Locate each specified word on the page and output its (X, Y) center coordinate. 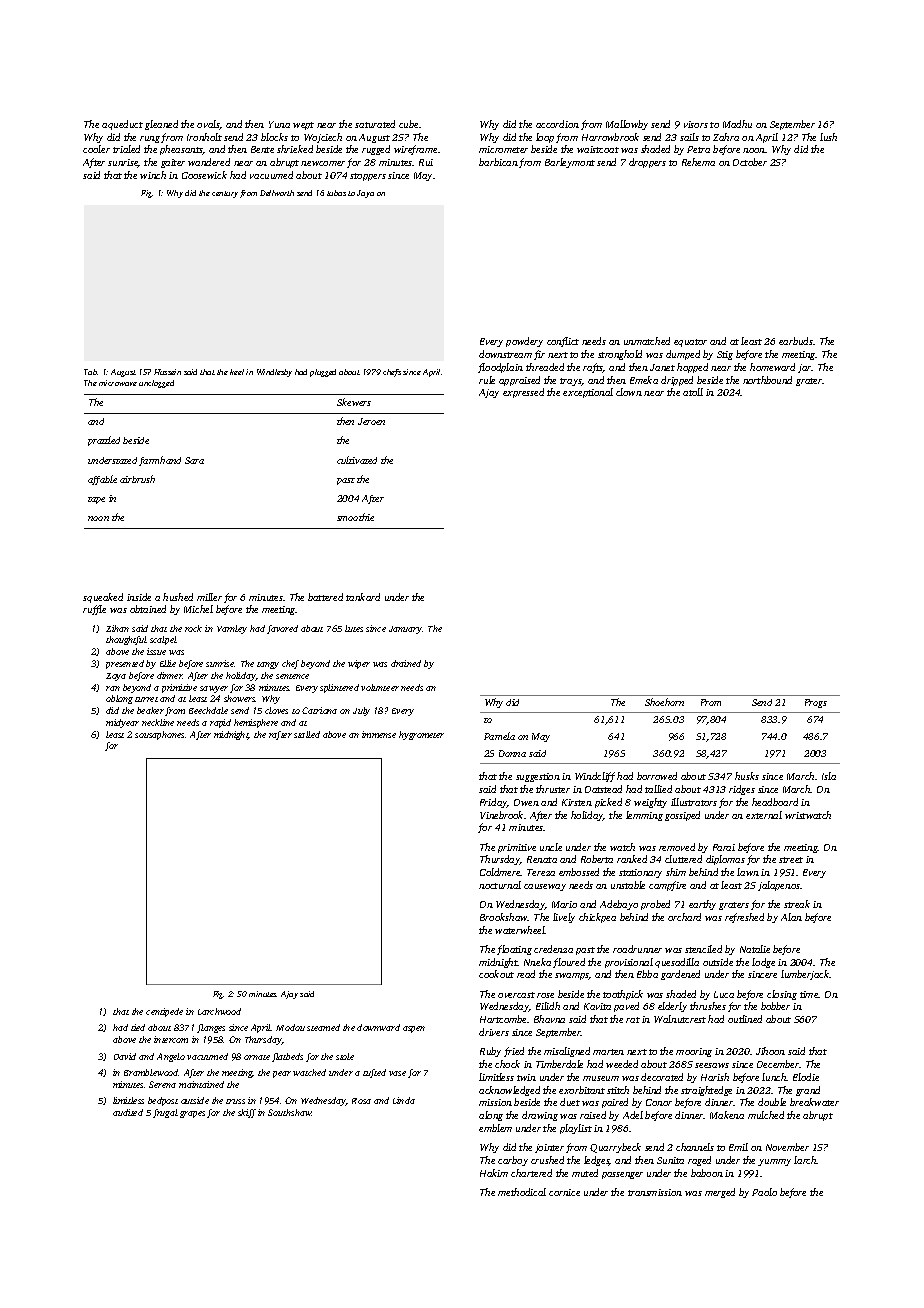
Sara (194, 460)
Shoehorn (664, 702)
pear (282, 1074)
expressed (523, 393)
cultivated (357, 460)
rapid (220, 723)
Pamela (499, 736)
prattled (104, 441)
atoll (693, 392)
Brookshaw (504, 917)
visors (696, 124)
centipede (164, 1012)
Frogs (816, 703)
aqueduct (122, 125)
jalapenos (779, 886)
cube (408, 124)
